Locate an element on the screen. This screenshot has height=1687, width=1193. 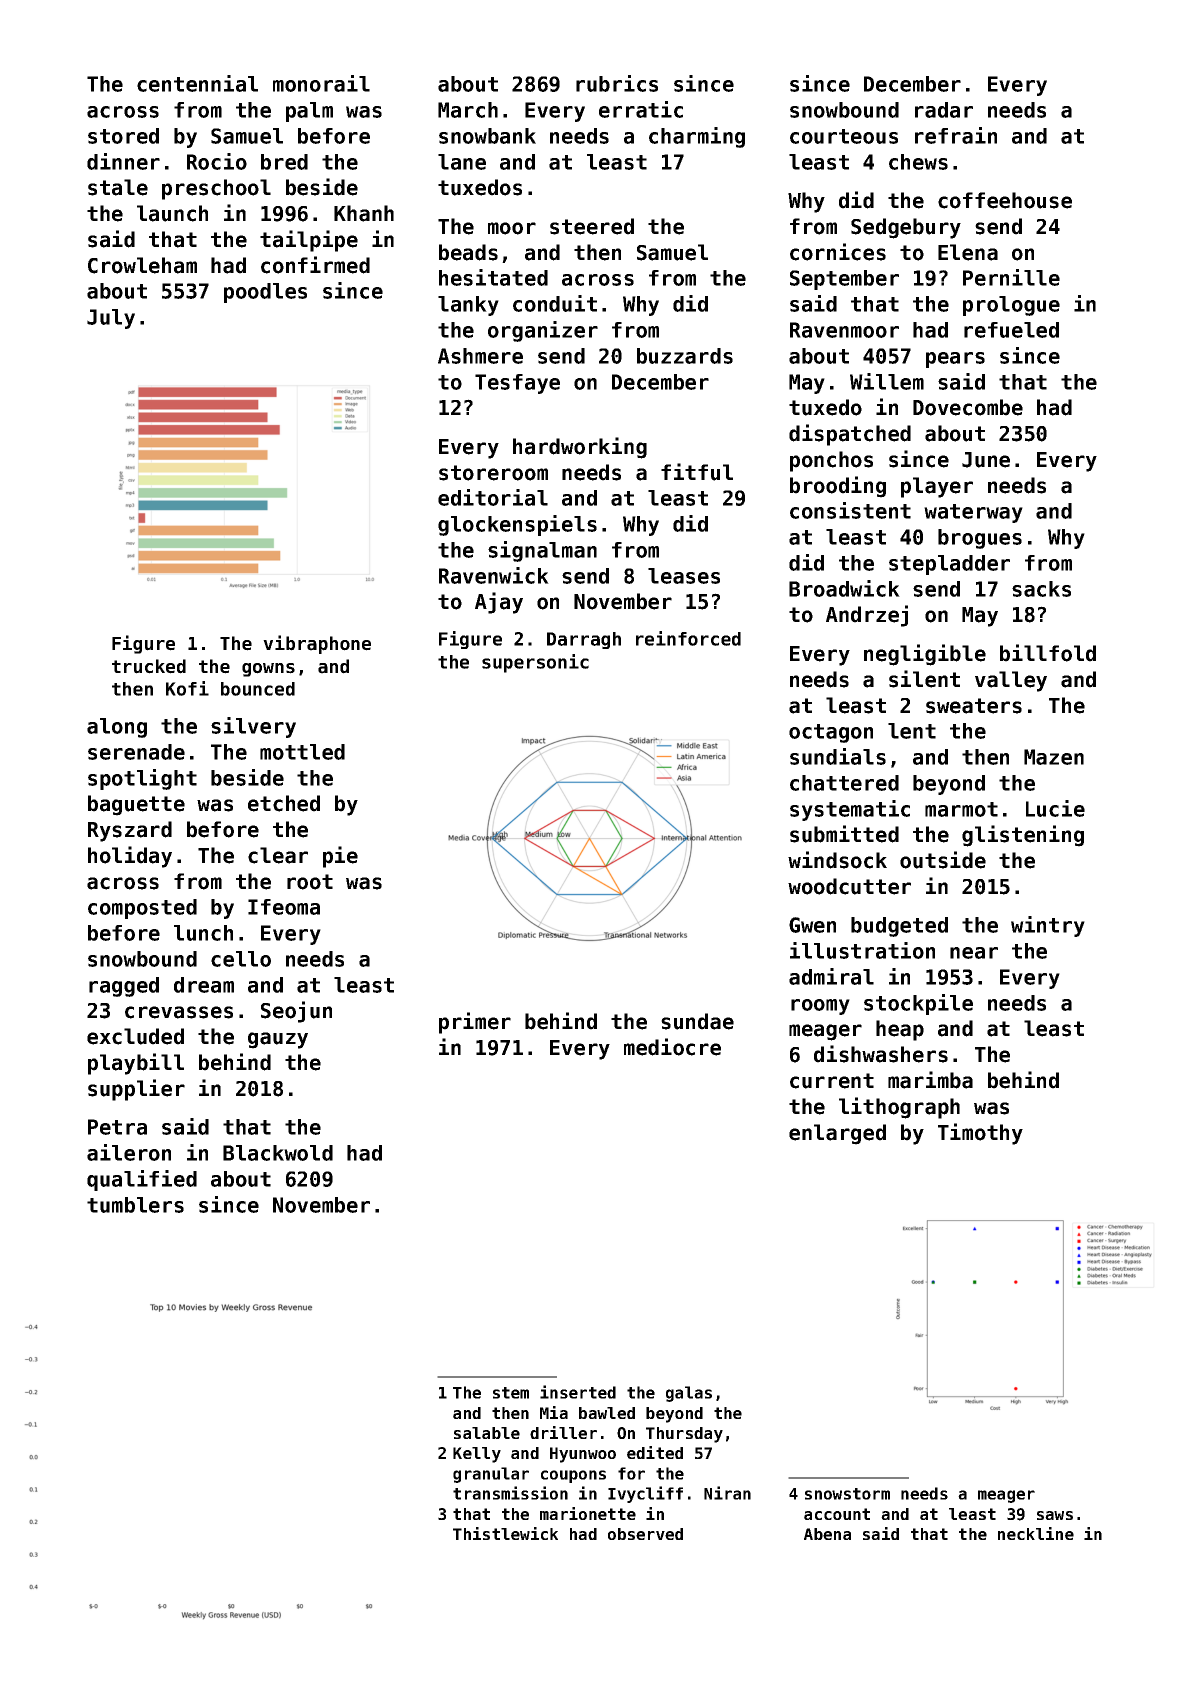
primer is located at coordinates (475, 1023).
